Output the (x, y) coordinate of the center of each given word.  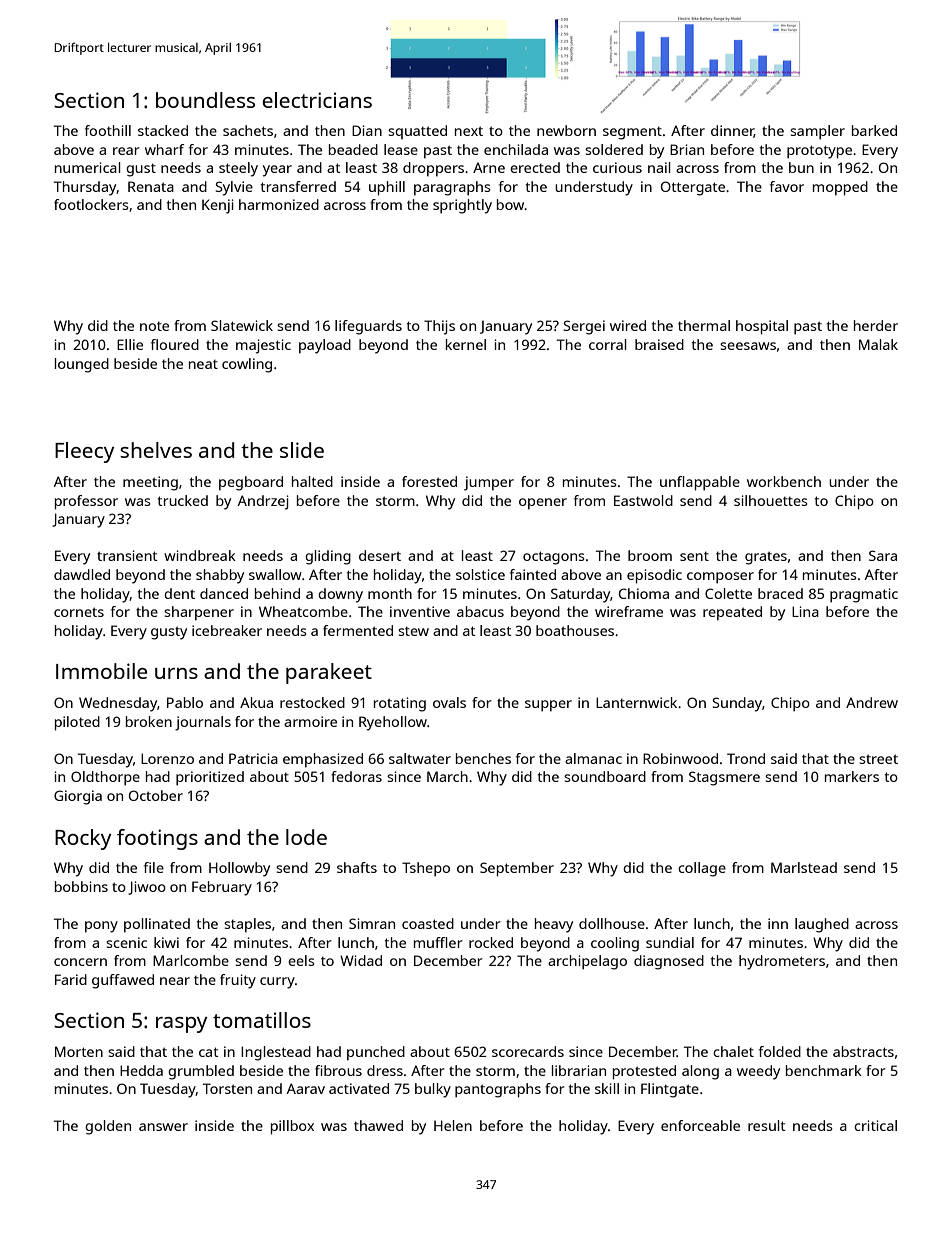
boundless (205, 100)
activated (359, 1088)
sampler (817, 132)
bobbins (81, 886)
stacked (163, 130)
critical (875, 1125)
